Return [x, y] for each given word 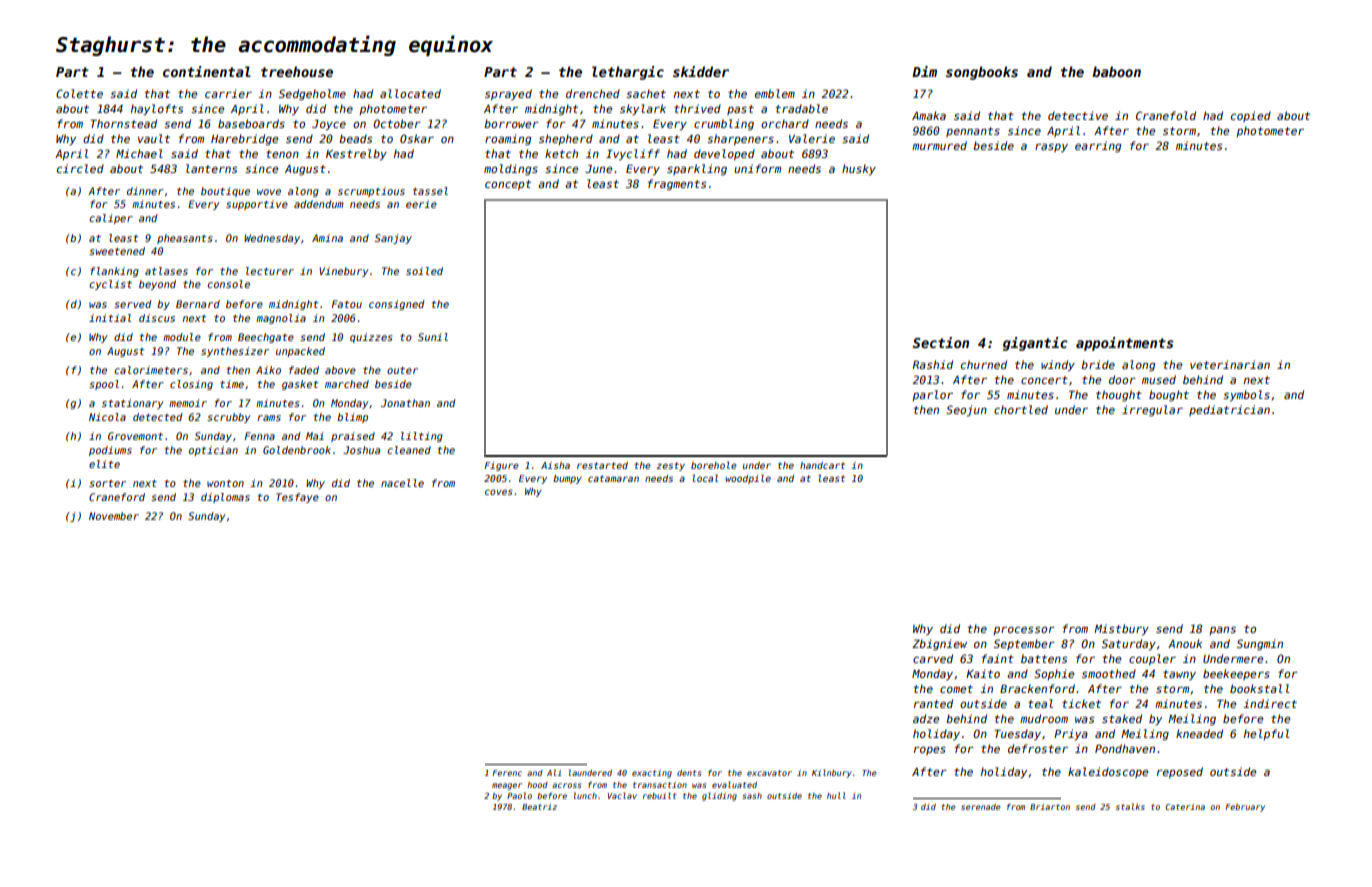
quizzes [371, 338]
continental [207, 71]
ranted [933, 703]
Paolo [519, 795]
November [114, 516]
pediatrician [1229, 410]
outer [402, 370]
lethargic [628, 73]
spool [104, 385]
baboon [1116, 71]
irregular [1152, 411]
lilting [422, 437]
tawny [1179, 675]
